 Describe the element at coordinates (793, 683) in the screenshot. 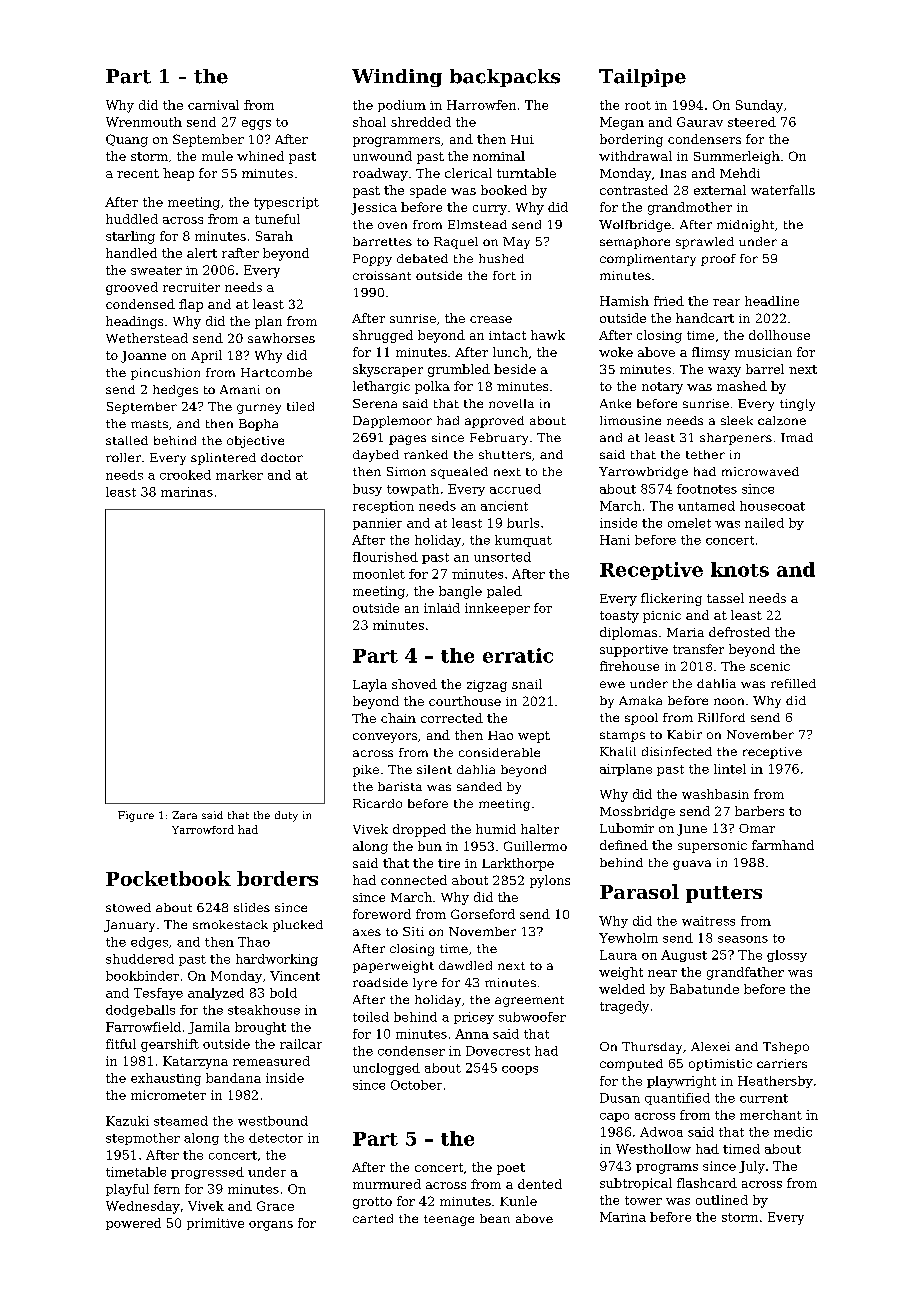

I see `refilled` at that location.
